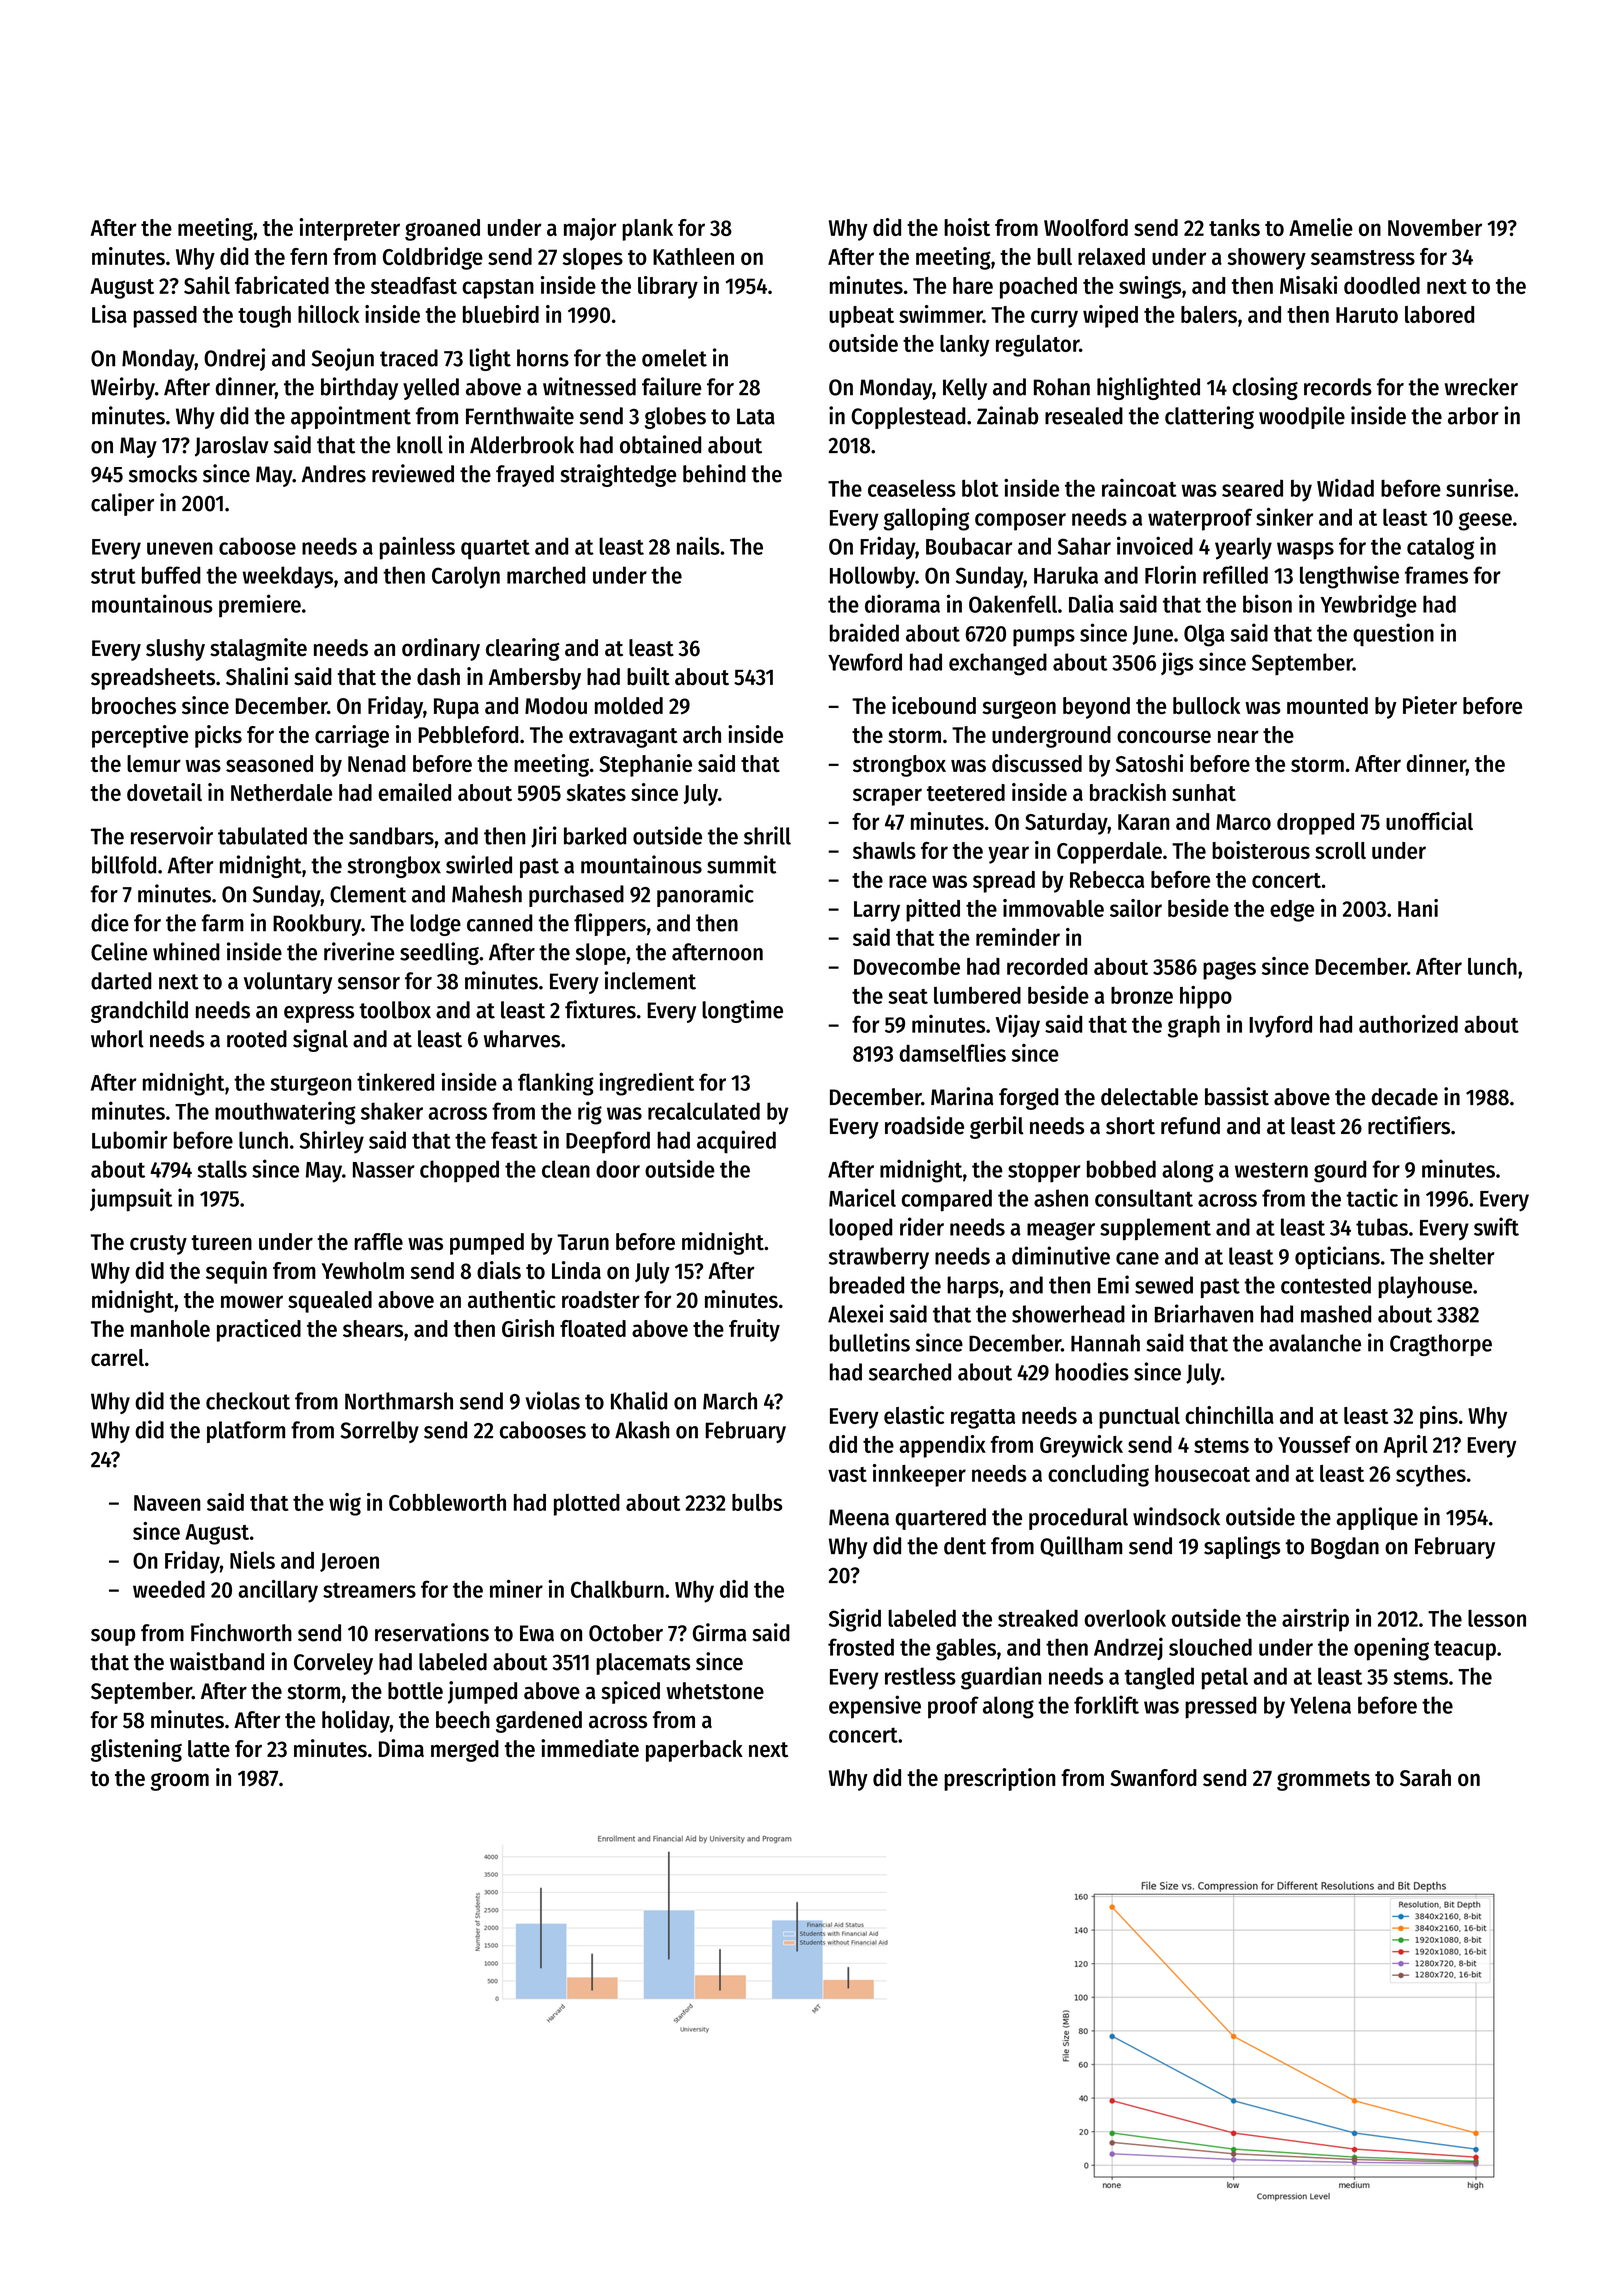 This image has height=2292, width=1620. Describe the element at coordinates (180, 1781) in the image. I see `groom` at that location.
